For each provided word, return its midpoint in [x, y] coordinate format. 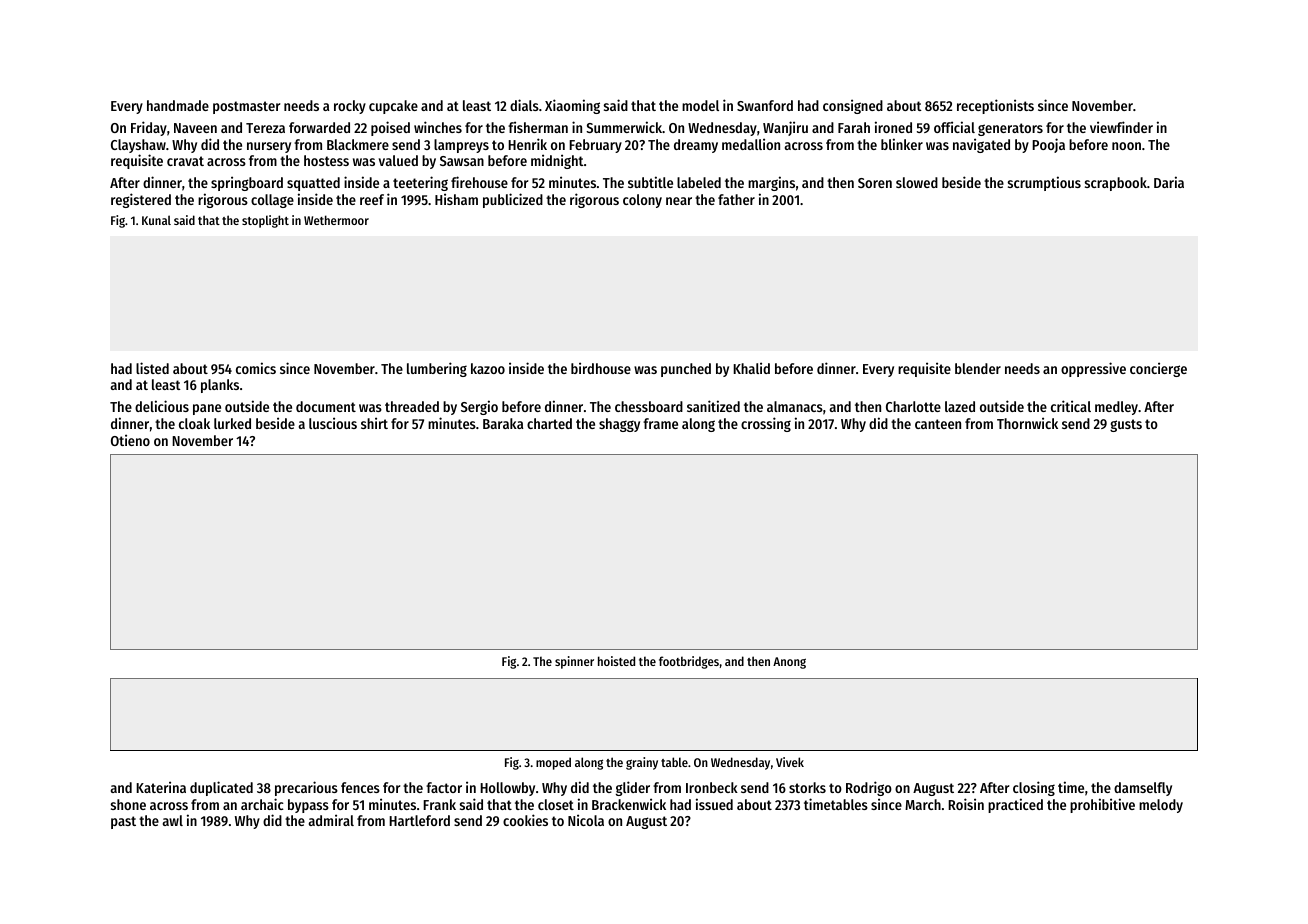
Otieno [130, 440]
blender [978, 368]
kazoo [488, 368]
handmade [178, 105]
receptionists [995, 106]
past [123, 822]
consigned [853, 106]
